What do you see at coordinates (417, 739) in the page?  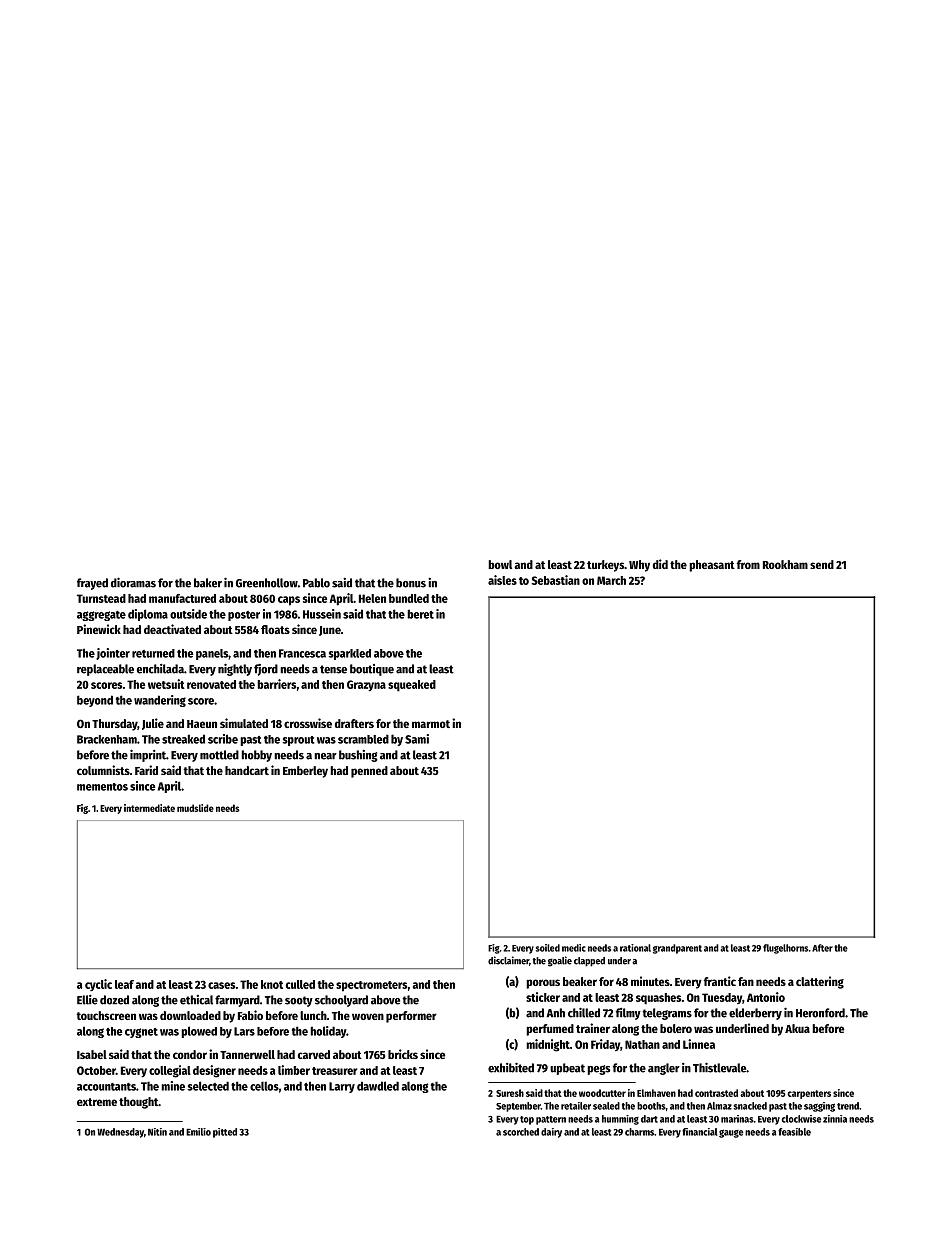 I see `Sami` at bounding box center [417, 739].
